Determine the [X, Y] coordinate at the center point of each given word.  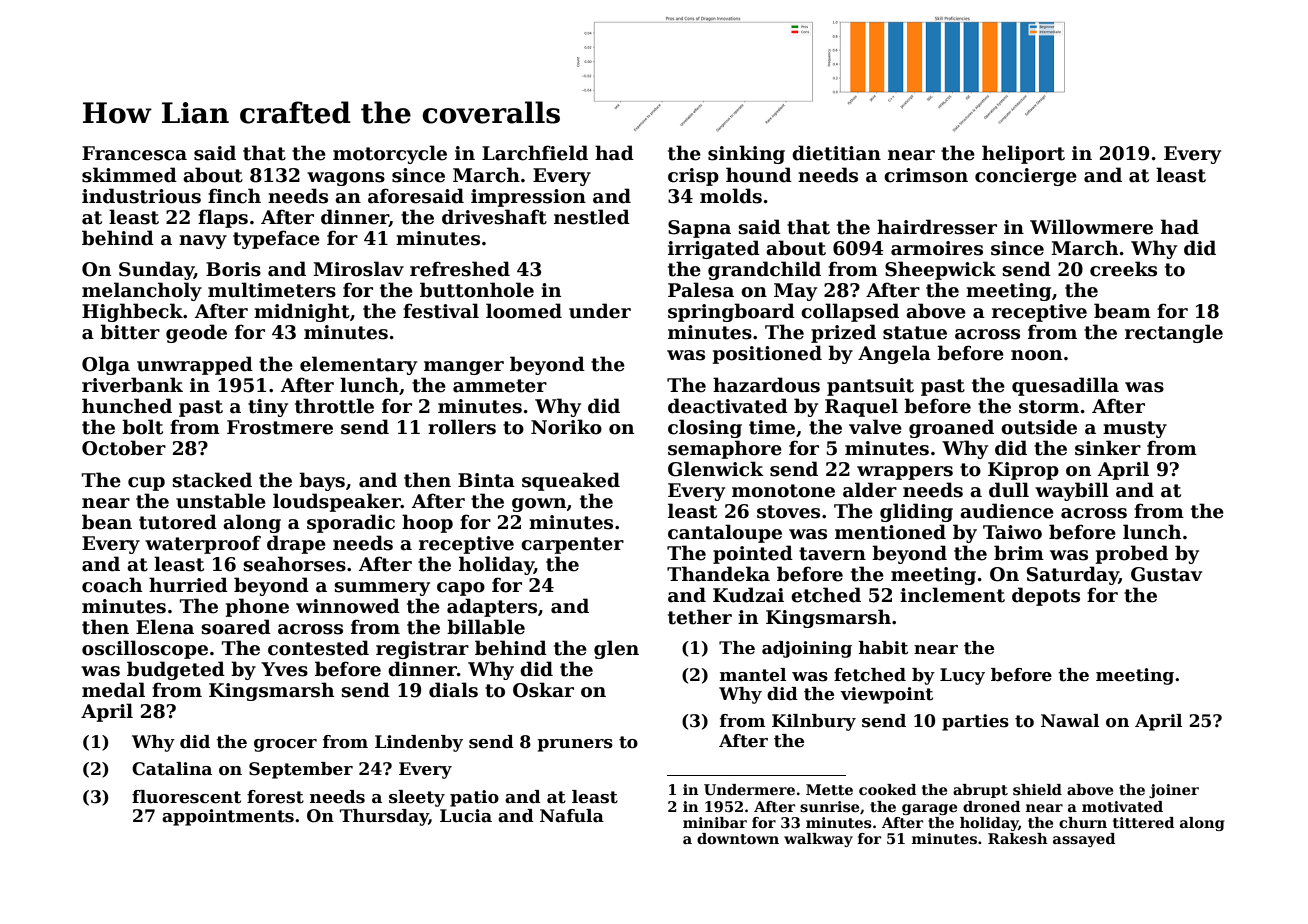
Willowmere [1091, 227]
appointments [228, 817]
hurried [188, 585]
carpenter [572, 545]
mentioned [890, 532]
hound [759, 175]
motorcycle [390, 154]
